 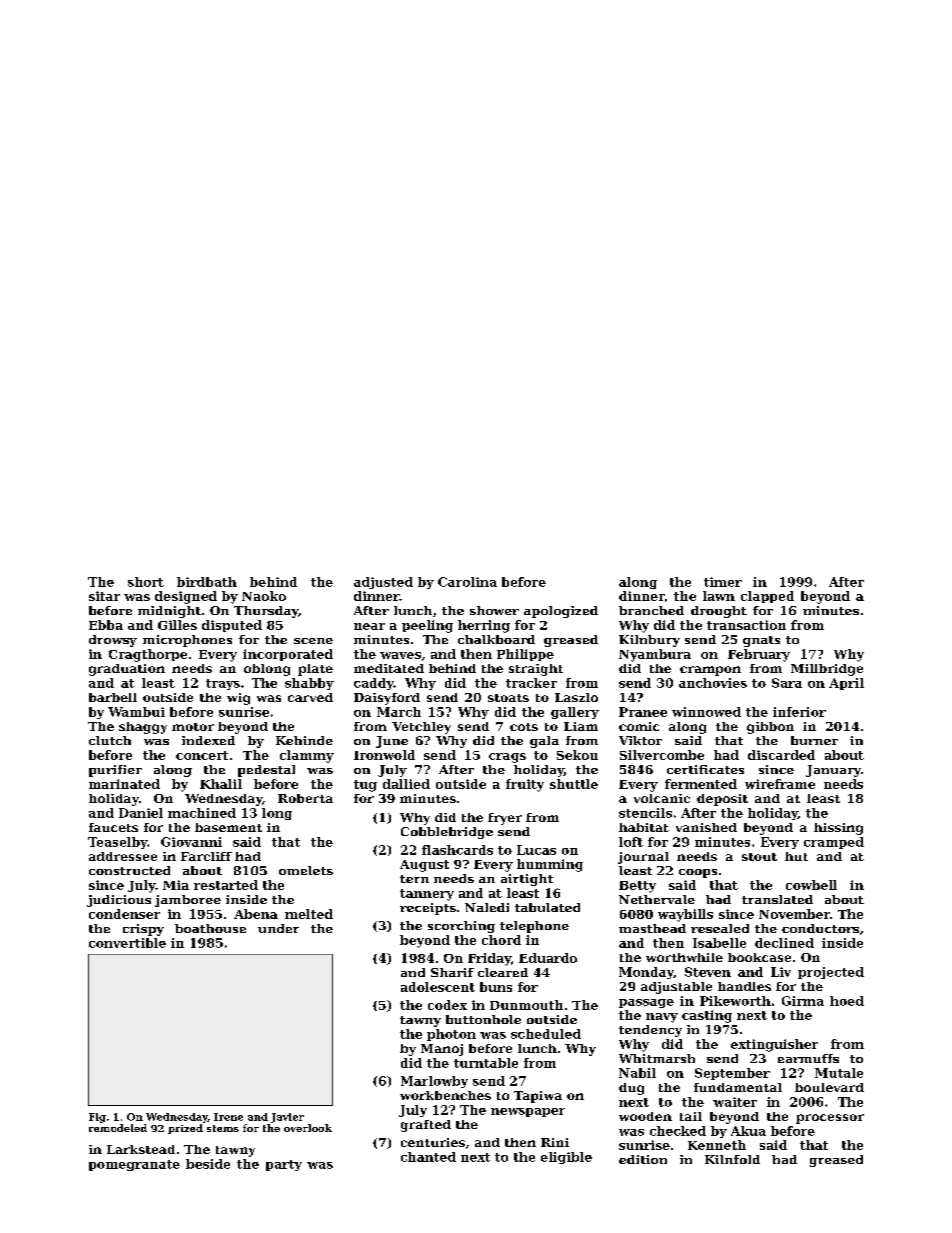 I want to click on meditated, so click(x=389, y=668).
